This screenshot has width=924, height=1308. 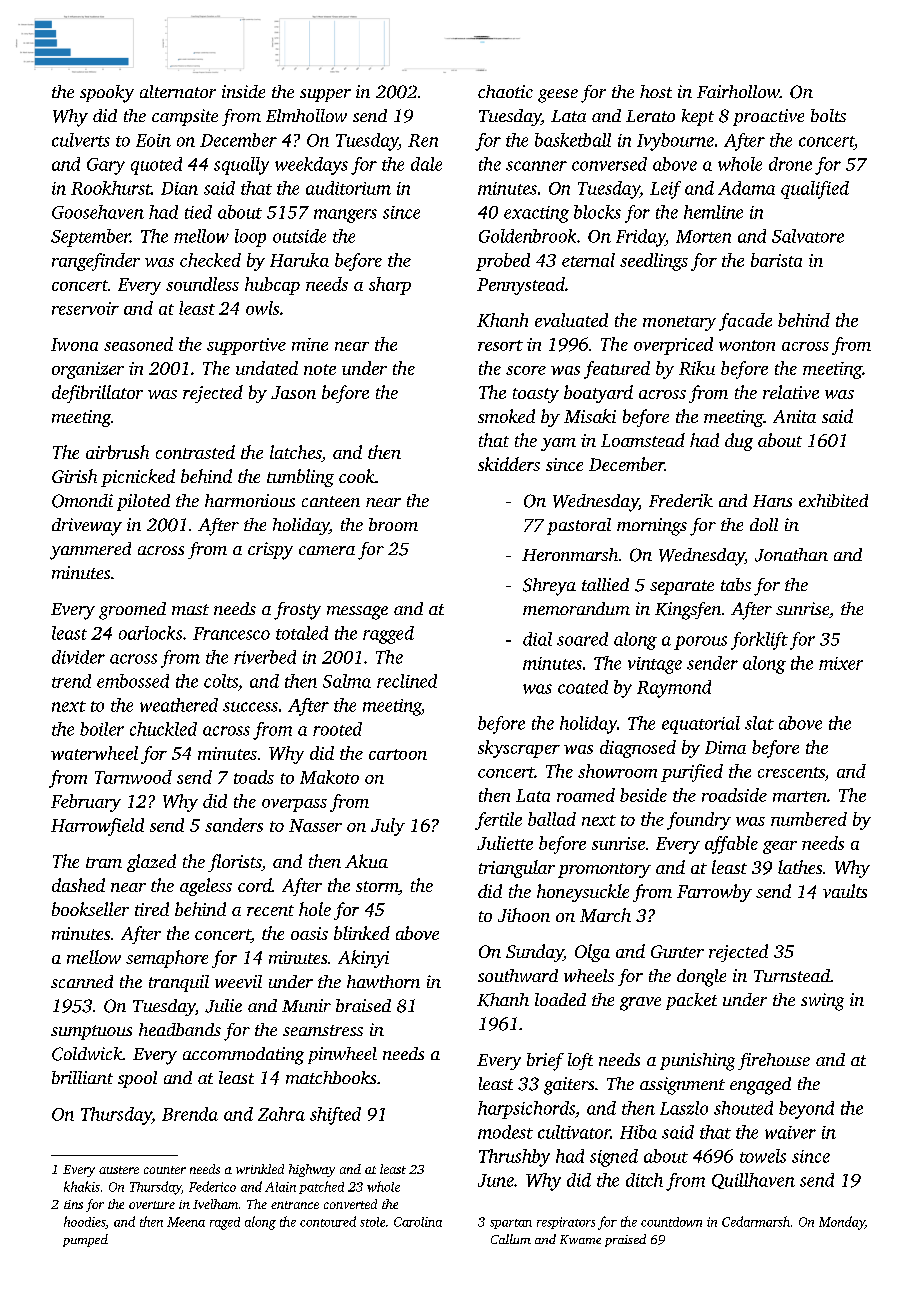 What do you see at coordinates (90, 551) in the screenshot?
I see `yammered` at bounding box center [90, 551].
